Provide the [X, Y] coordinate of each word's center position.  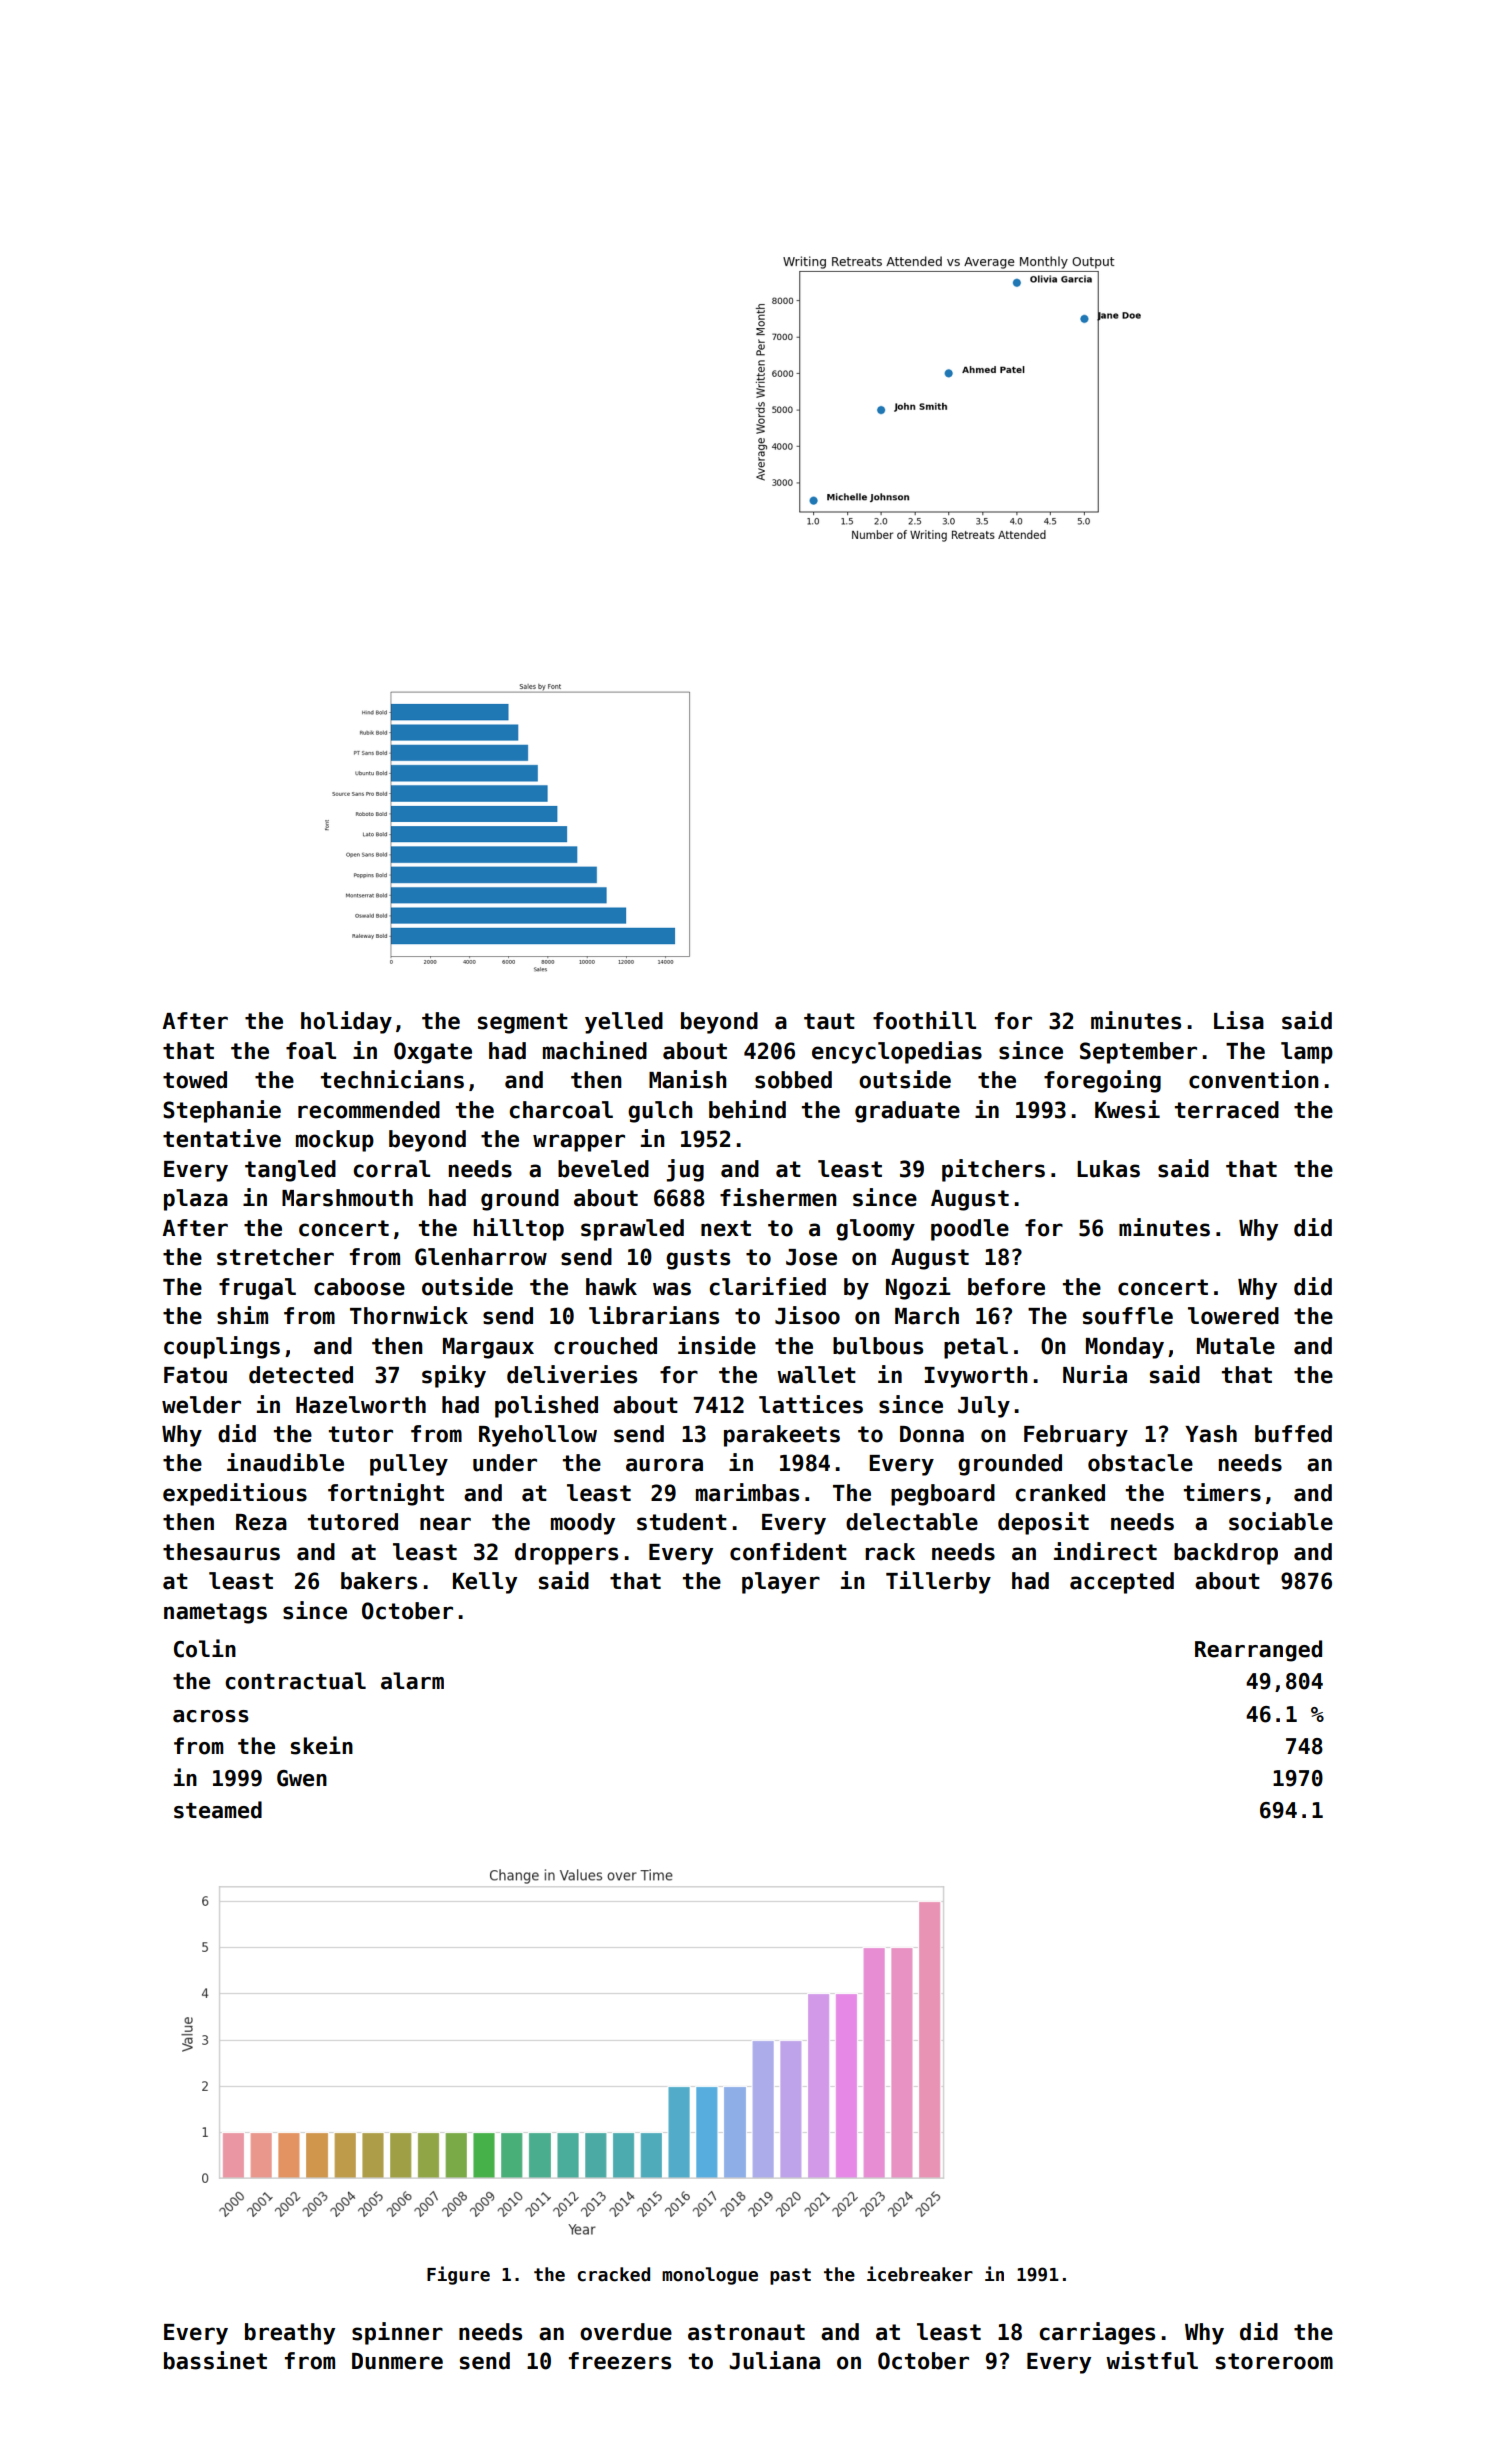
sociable [1281, 1521]
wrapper [579, 1143]
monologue [710, 2276]
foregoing [1102, 1081]
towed [195, 1080]
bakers [379, 1581]
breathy [290, 2334]
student [682, 1522]
